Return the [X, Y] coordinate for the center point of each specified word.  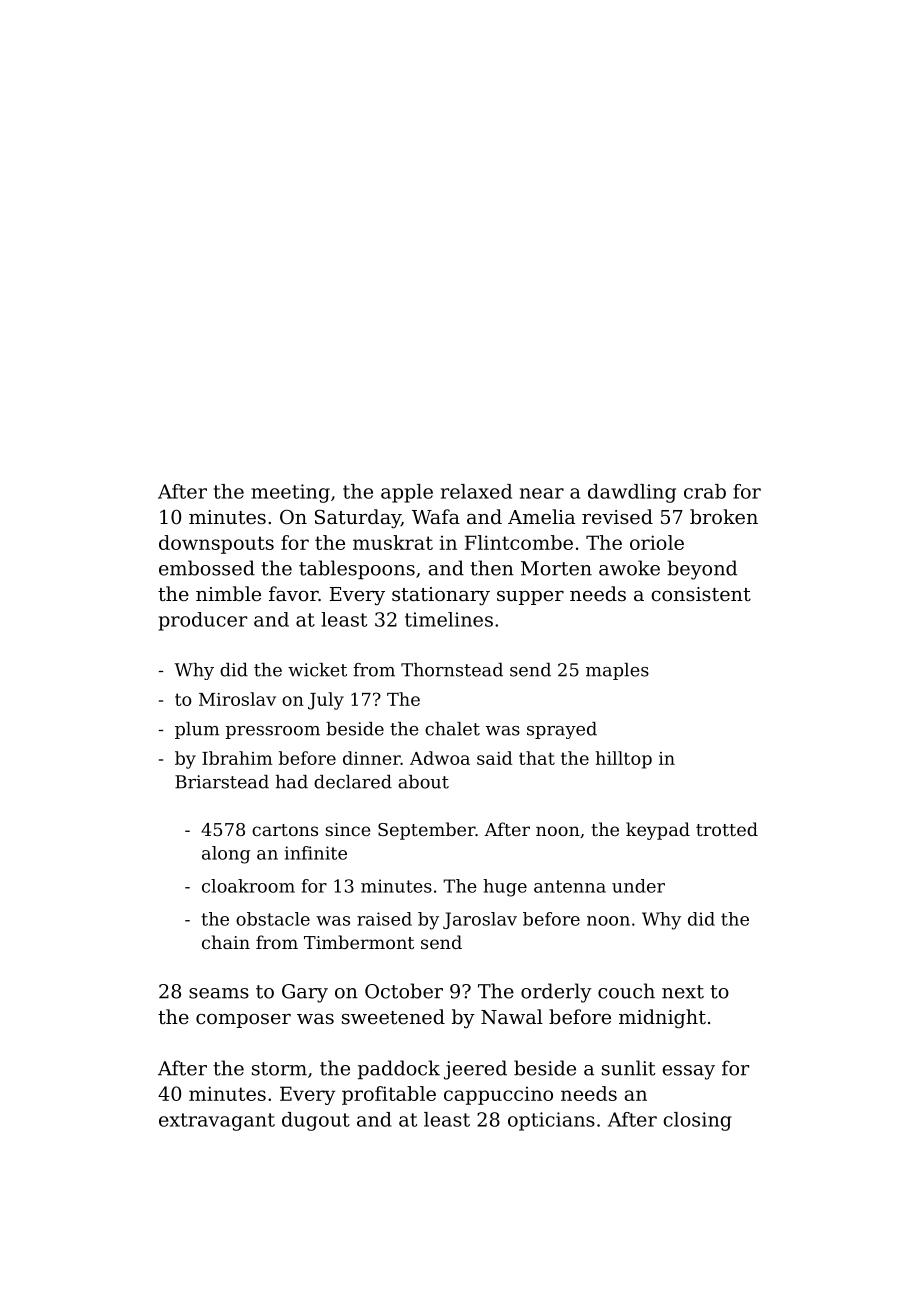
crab [705, 491]
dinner [372, 758]
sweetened [393, 1016]
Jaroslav [480, 920]
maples [617, 671]
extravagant [217, 1122]
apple [407, 493]
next [683, 992]
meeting [290, 493]
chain [226, 942]
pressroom [273, 732]
